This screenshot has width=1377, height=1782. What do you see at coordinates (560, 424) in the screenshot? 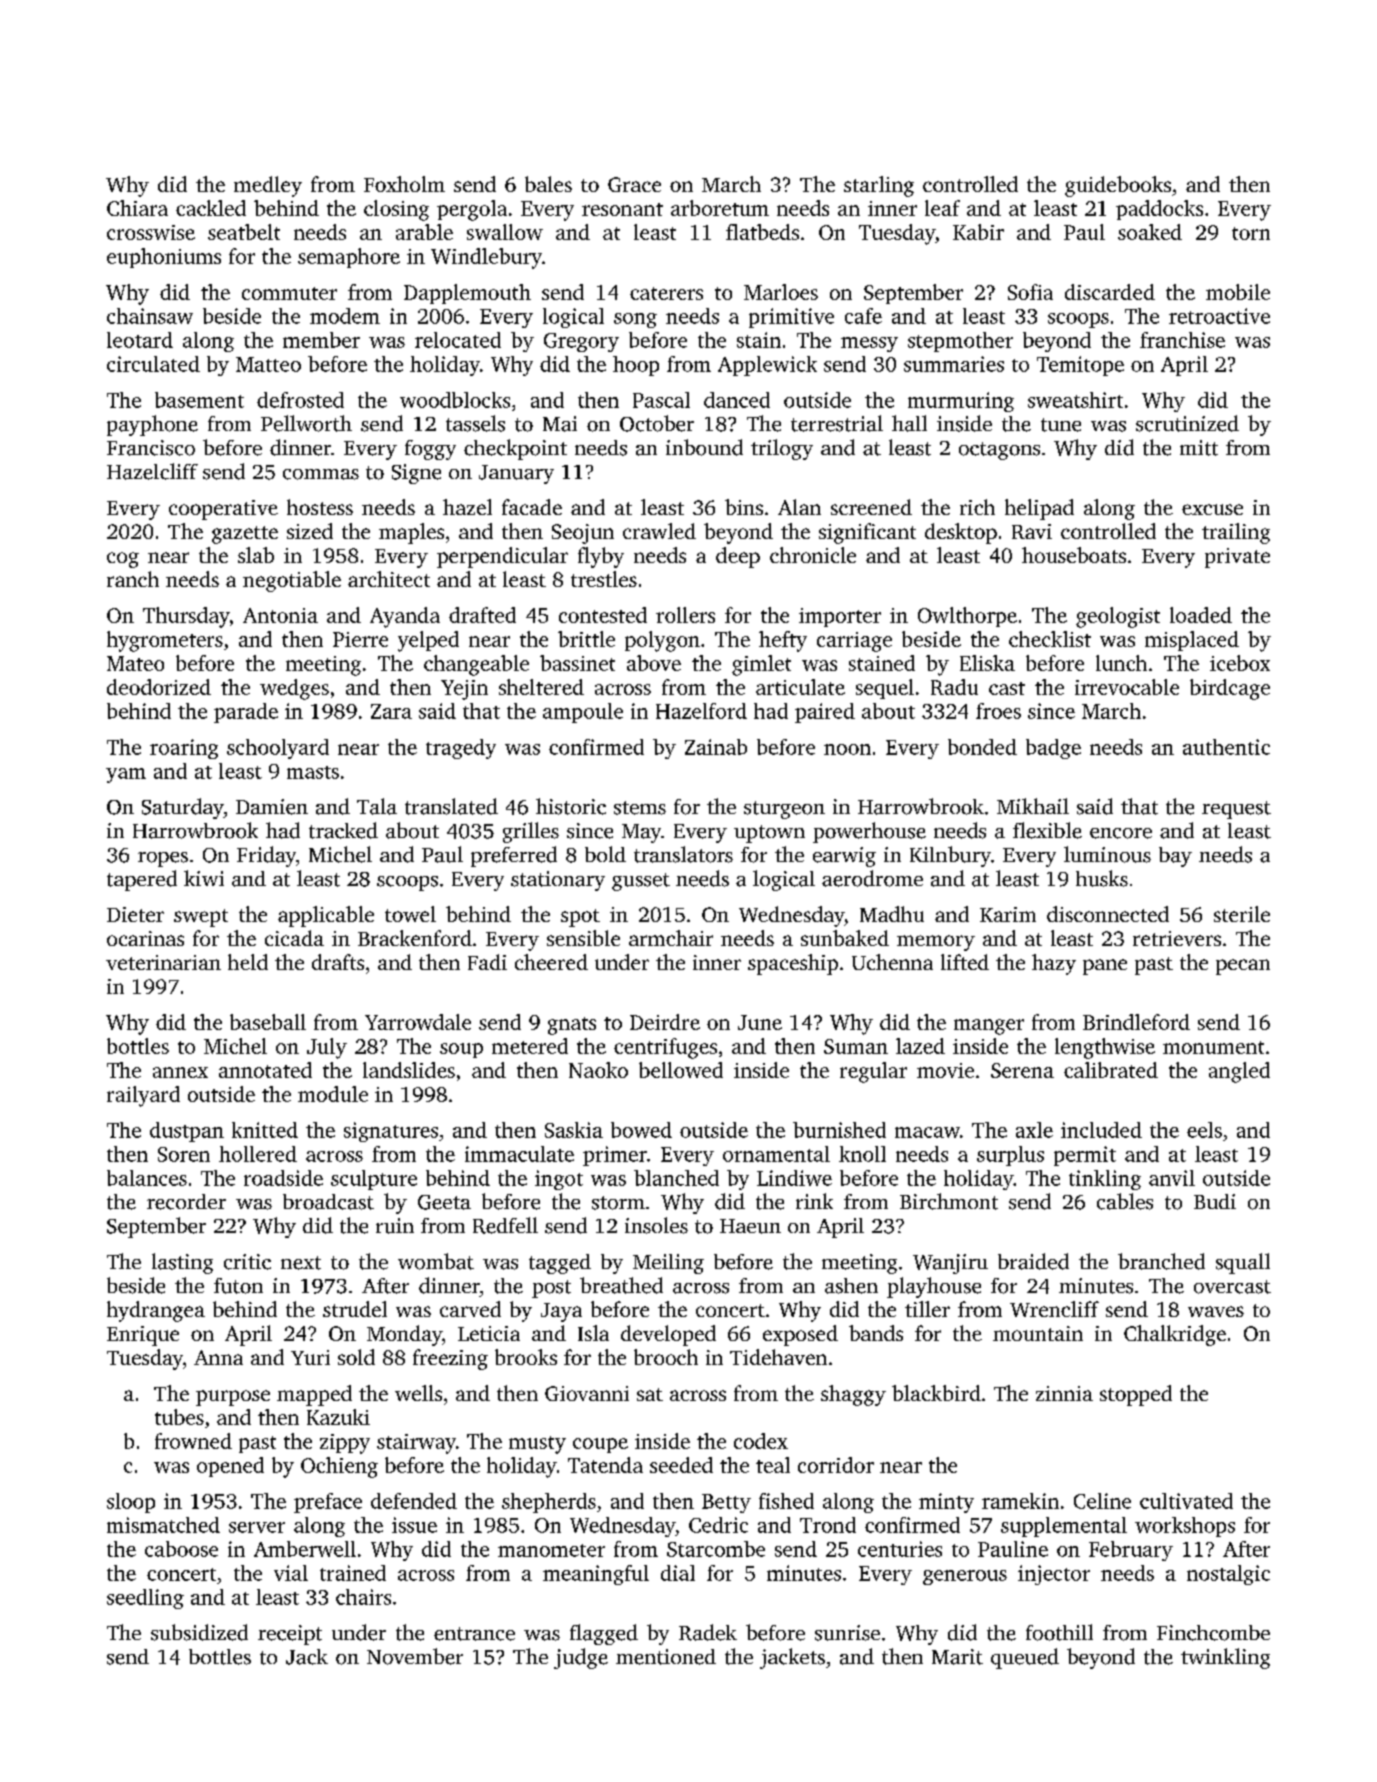
I see `Mai` at bounding box center [560, 424].
